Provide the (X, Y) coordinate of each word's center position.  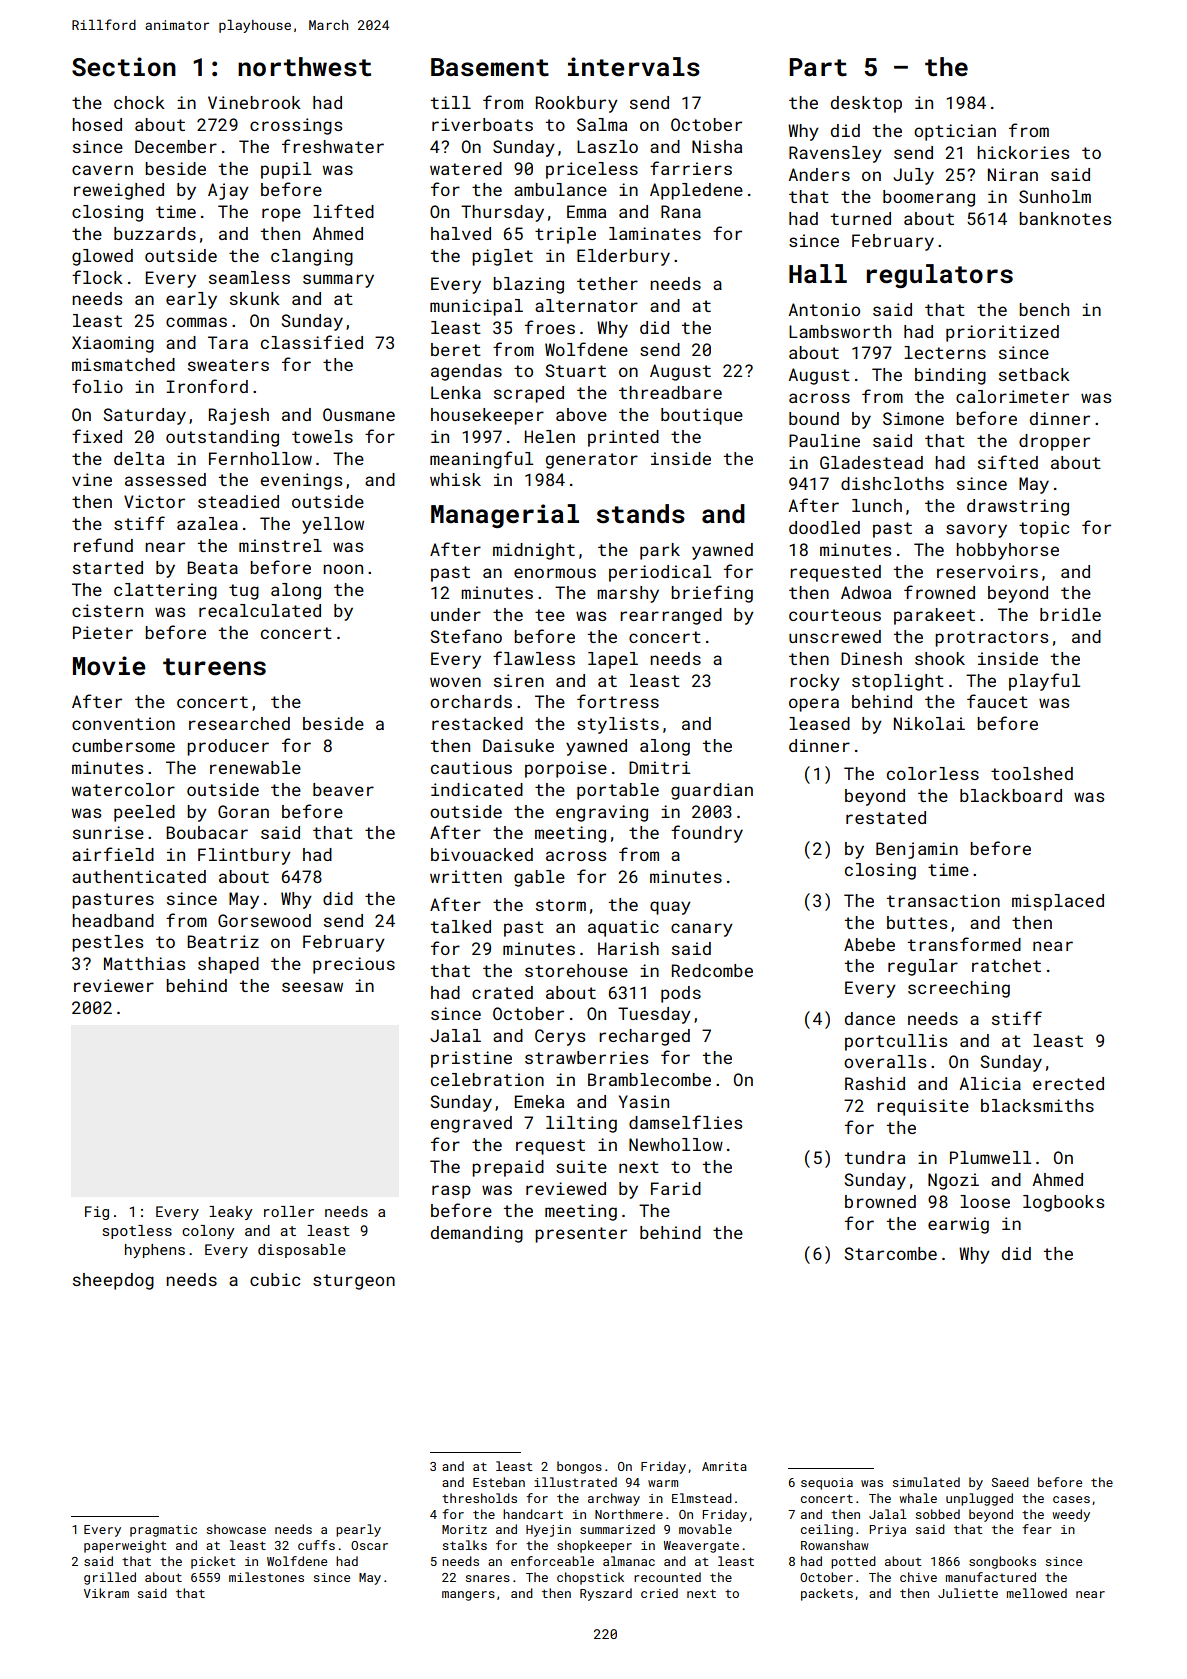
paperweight (125, 1546)
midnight (534, 551)
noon (343, 569)
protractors (991, 639)
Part (818, 67)
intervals (634, 67)
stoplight (898, 682)
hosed (97, 124)
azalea (207, 523)
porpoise (566, 769)
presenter (581, 1235)
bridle (1070, 614)
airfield (113, 854)
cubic (275, 1279)
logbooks (1063, 1203)
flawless (534, 658)
